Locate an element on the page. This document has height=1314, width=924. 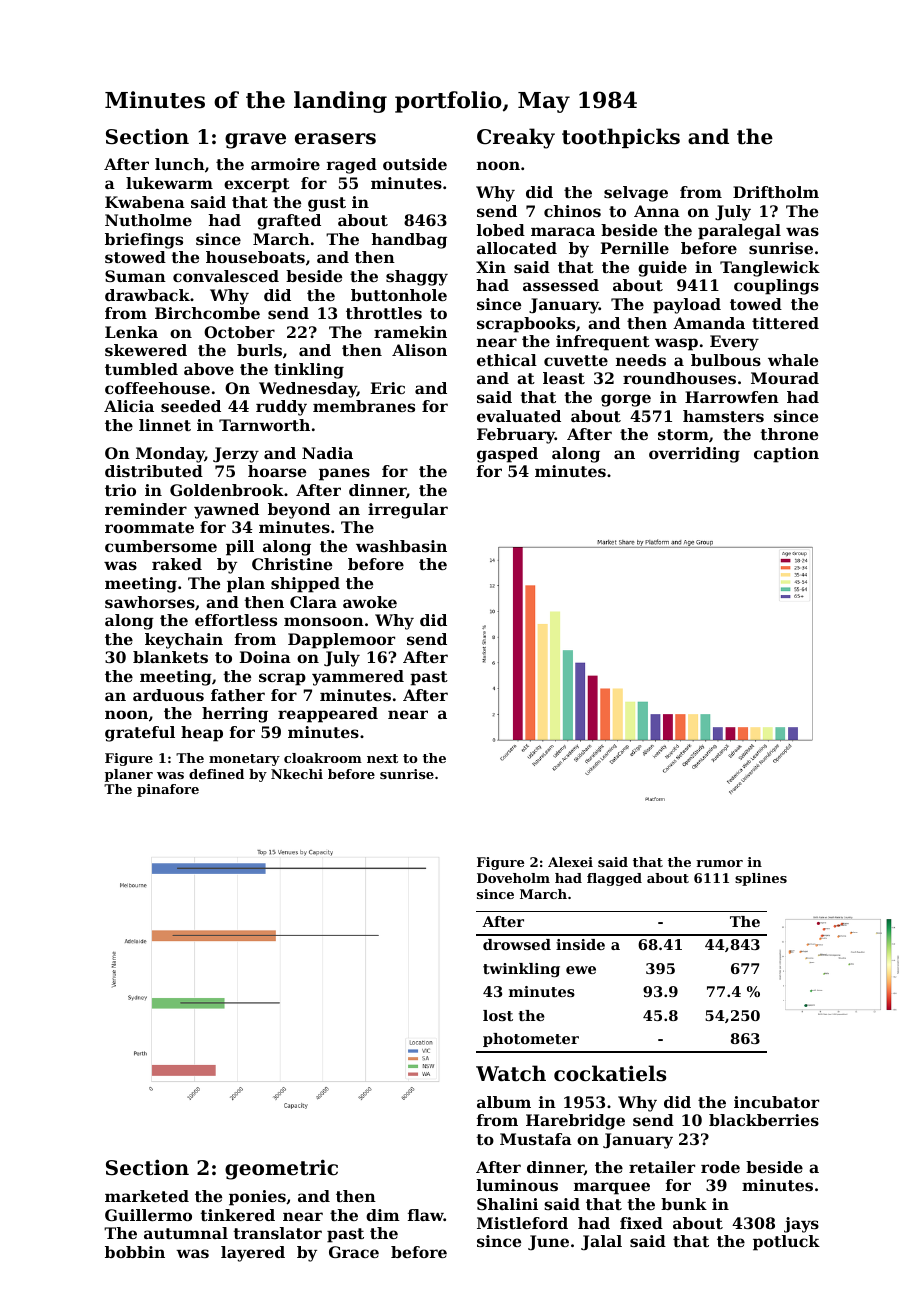
trio is located at coordinates (120, 490).
